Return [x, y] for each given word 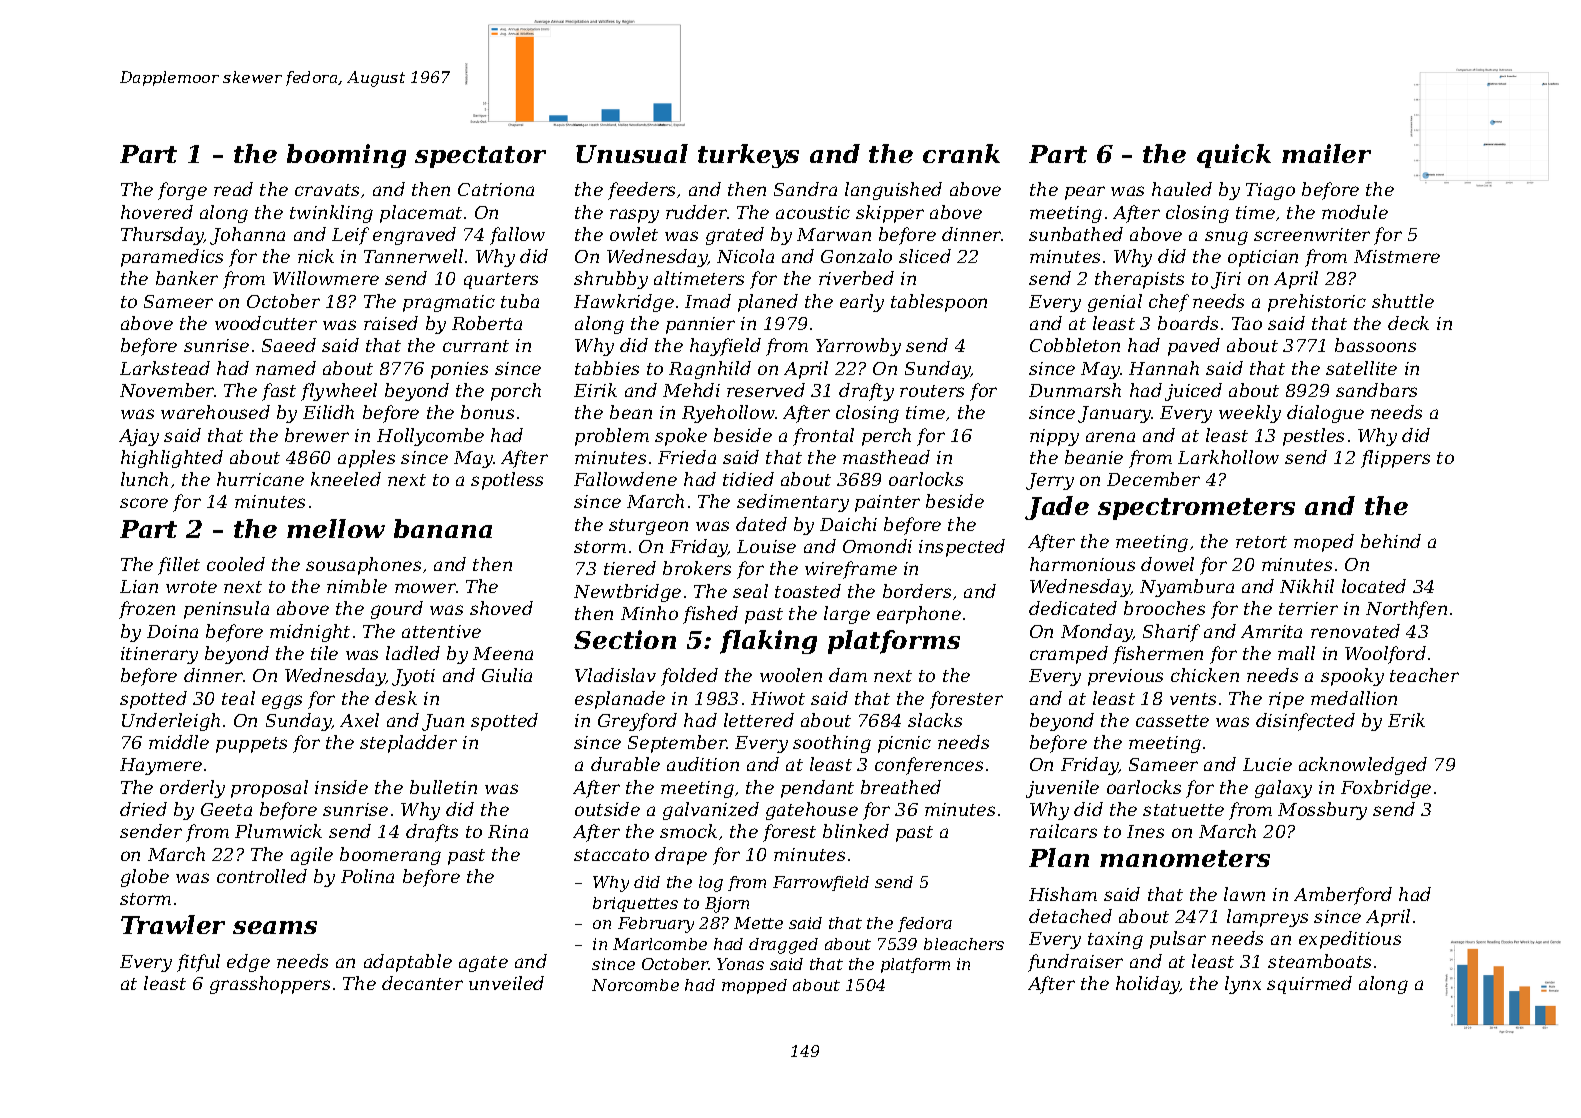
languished [893, 191]
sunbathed [1076, 234]
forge [182, 191]
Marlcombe [660, 944]
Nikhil [1307, 586]
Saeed [289, 345]
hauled [1182, 189]
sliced [925, 256]
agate [483, 964]
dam [848, 675]
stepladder [408, 744]
